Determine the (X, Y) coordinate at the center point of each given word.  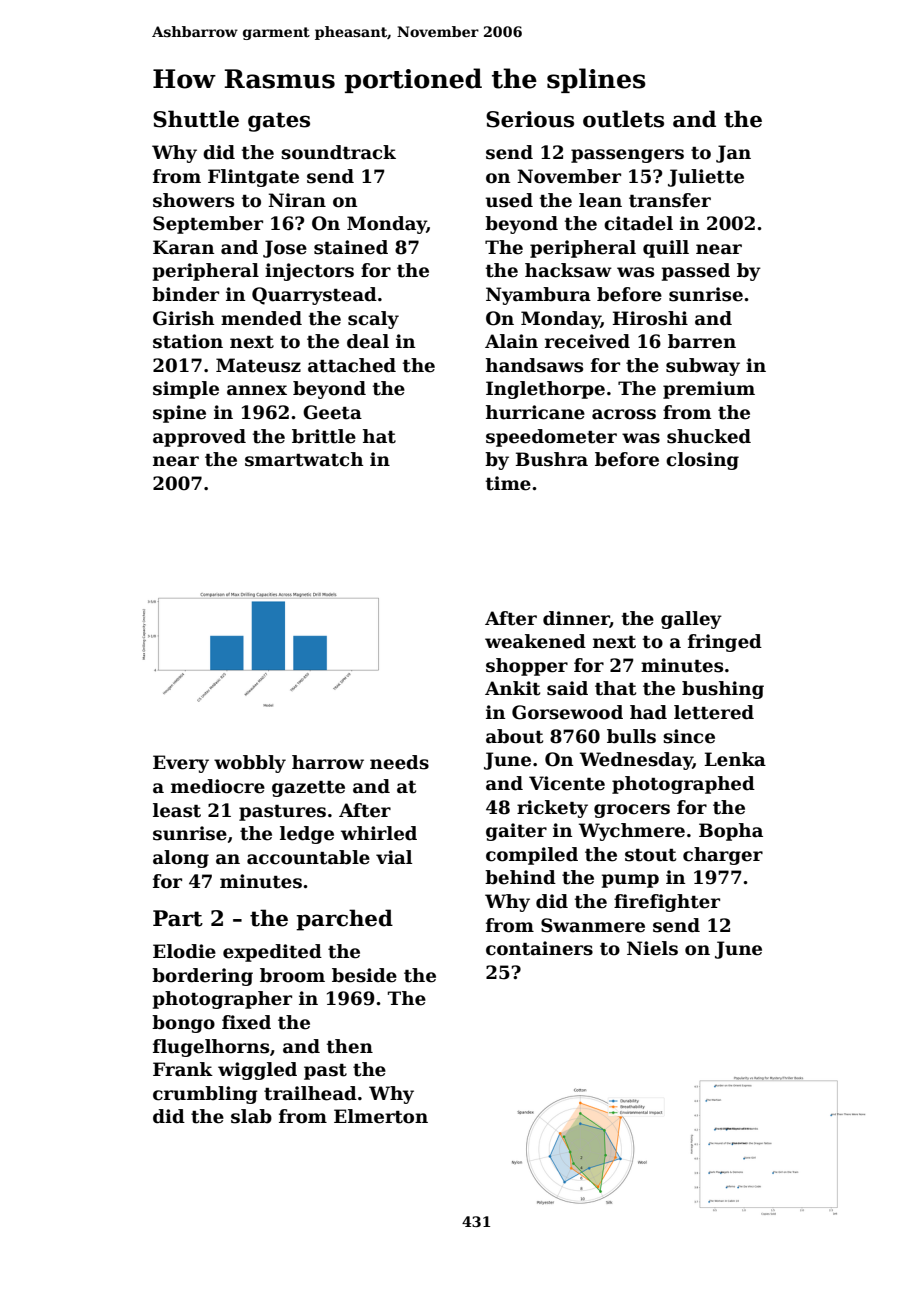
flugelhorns (211, 1048)
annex (257, 390)
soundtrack (338, 152)
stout (650, 855)
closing (702, 461)
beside (364, 975)
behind (520, 877)
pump (630, 881)
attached (352, 365)
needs (399, 762)
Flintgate (253, 178)
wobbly (250, 764)
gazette (308, 789)
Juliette (706, 178)
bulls (631, 736)
